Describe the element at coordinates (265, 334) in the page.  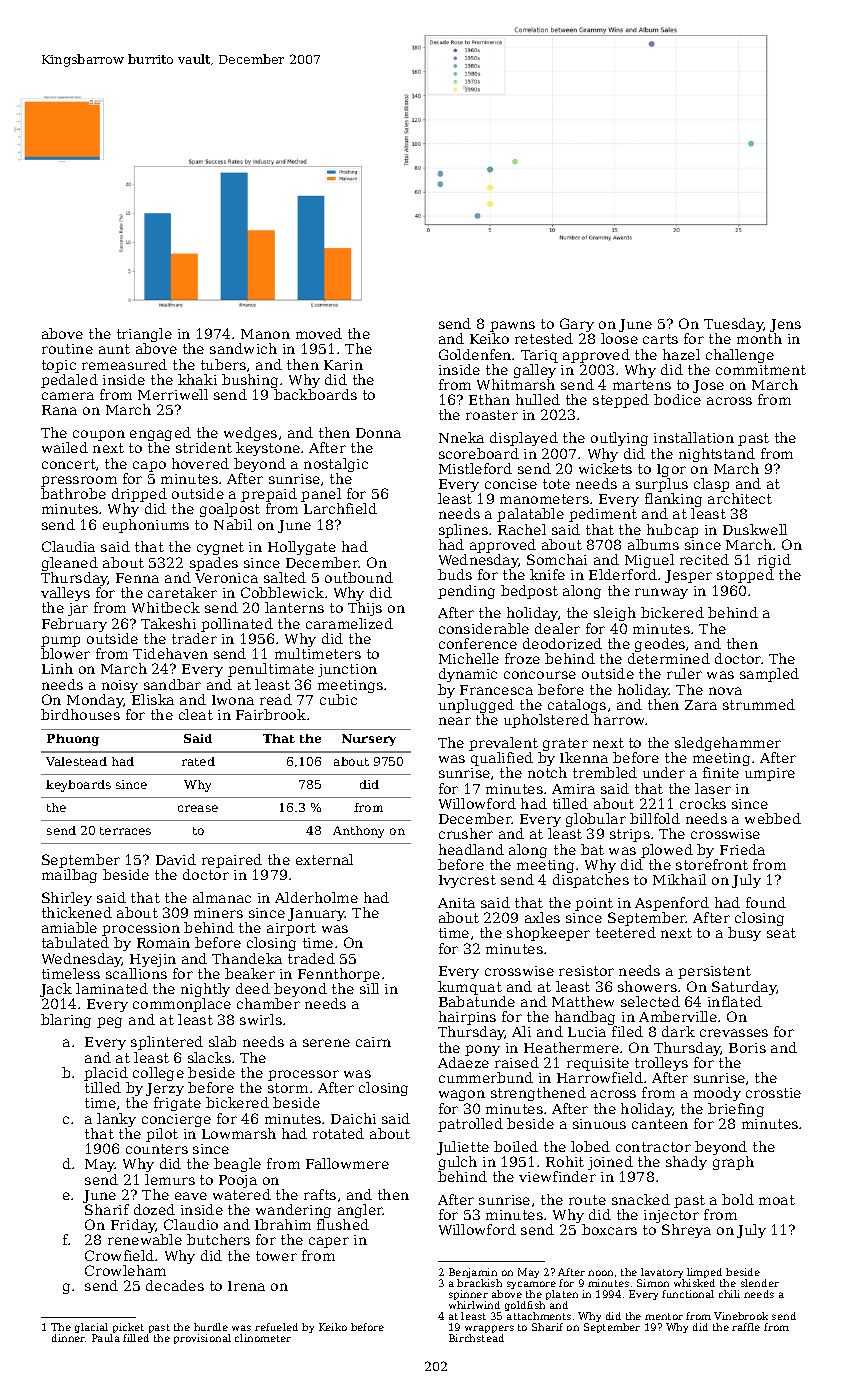
I see `Manon` at that location.
